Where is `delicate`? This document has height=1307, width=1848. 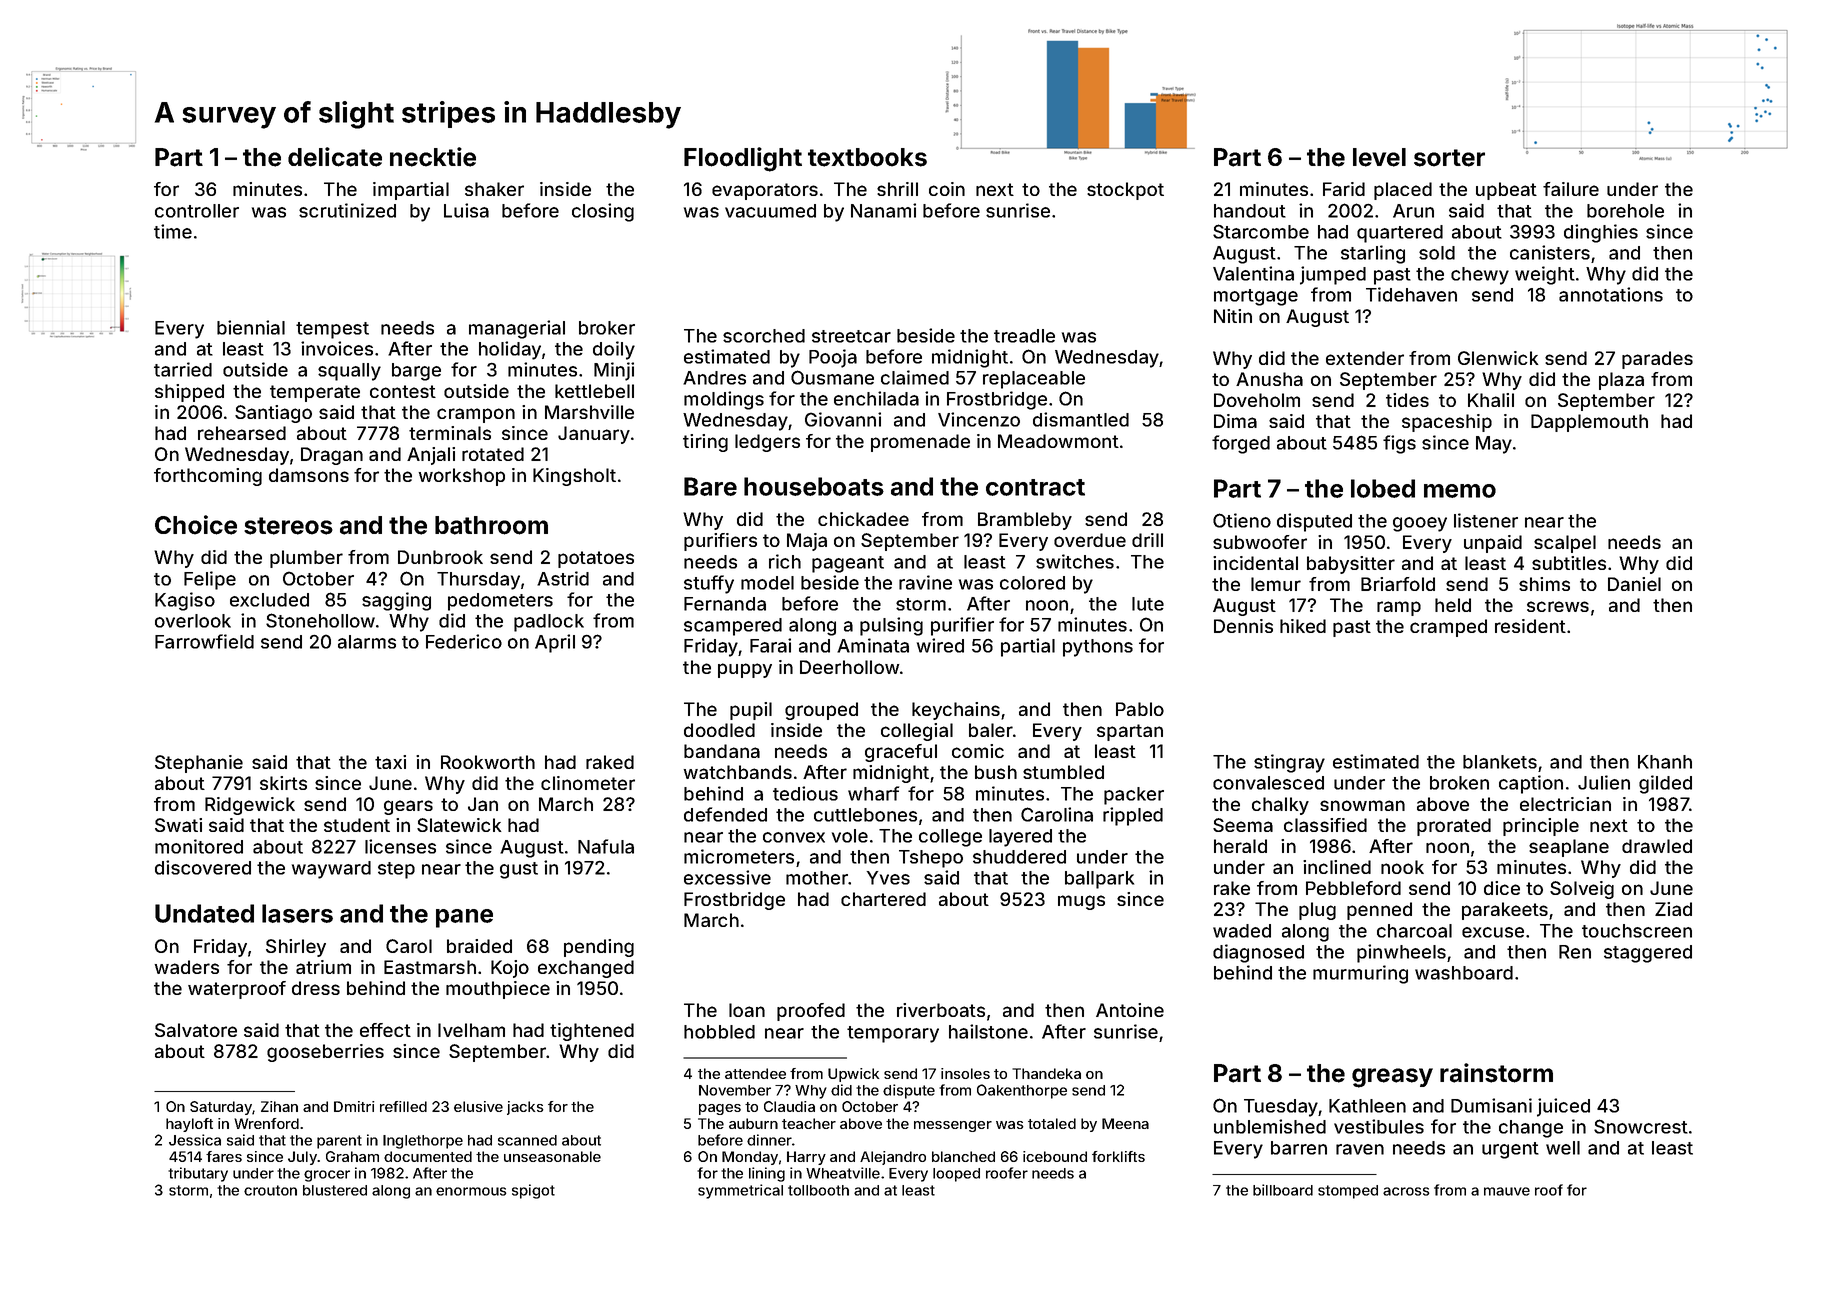
delicate is located at coordinates (335, 157).
